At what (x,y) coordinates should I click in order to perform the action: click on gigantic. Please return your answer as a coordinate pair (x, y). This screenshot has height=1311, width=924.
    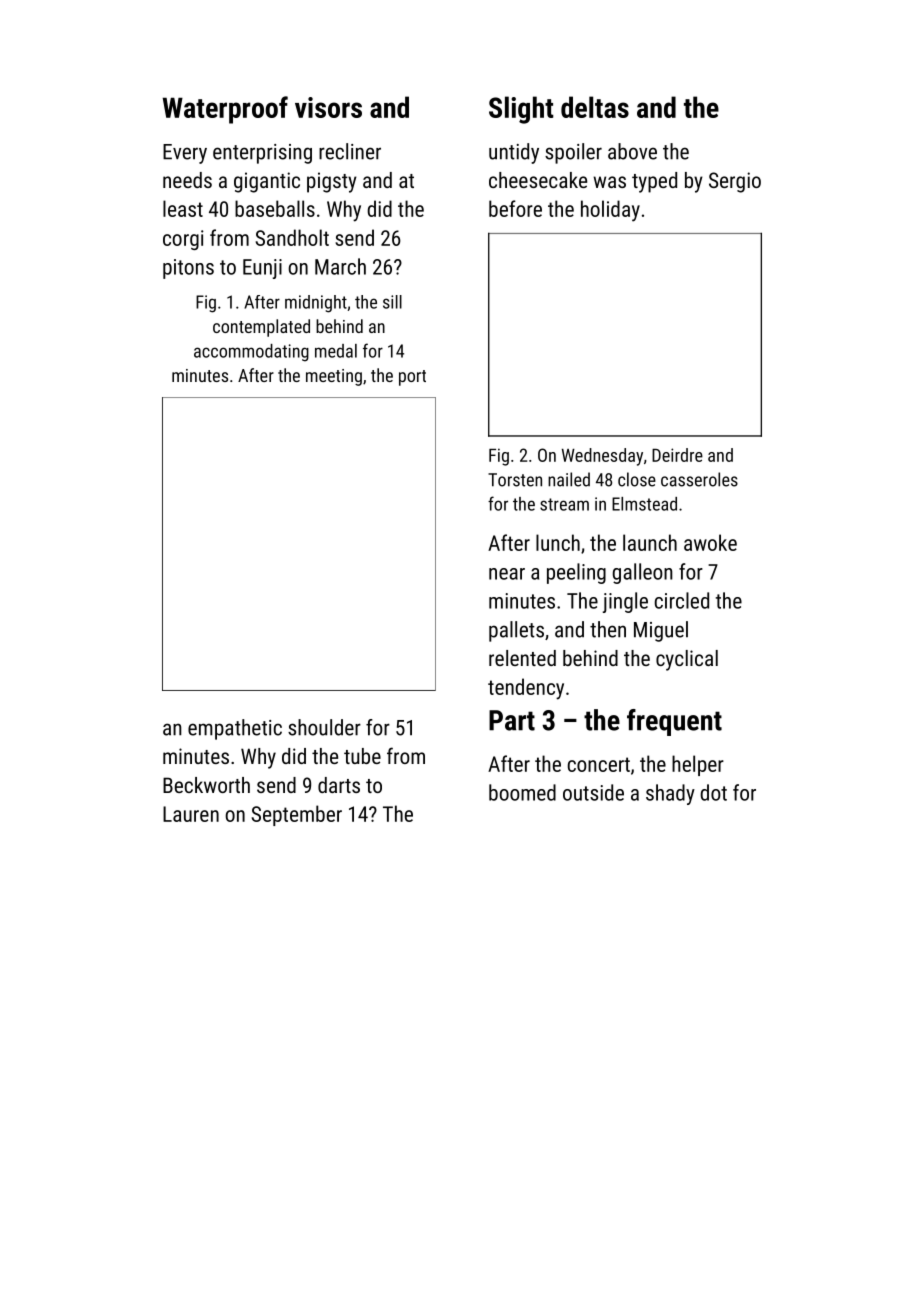
    Looking at the image, I should click on (267, 182).
